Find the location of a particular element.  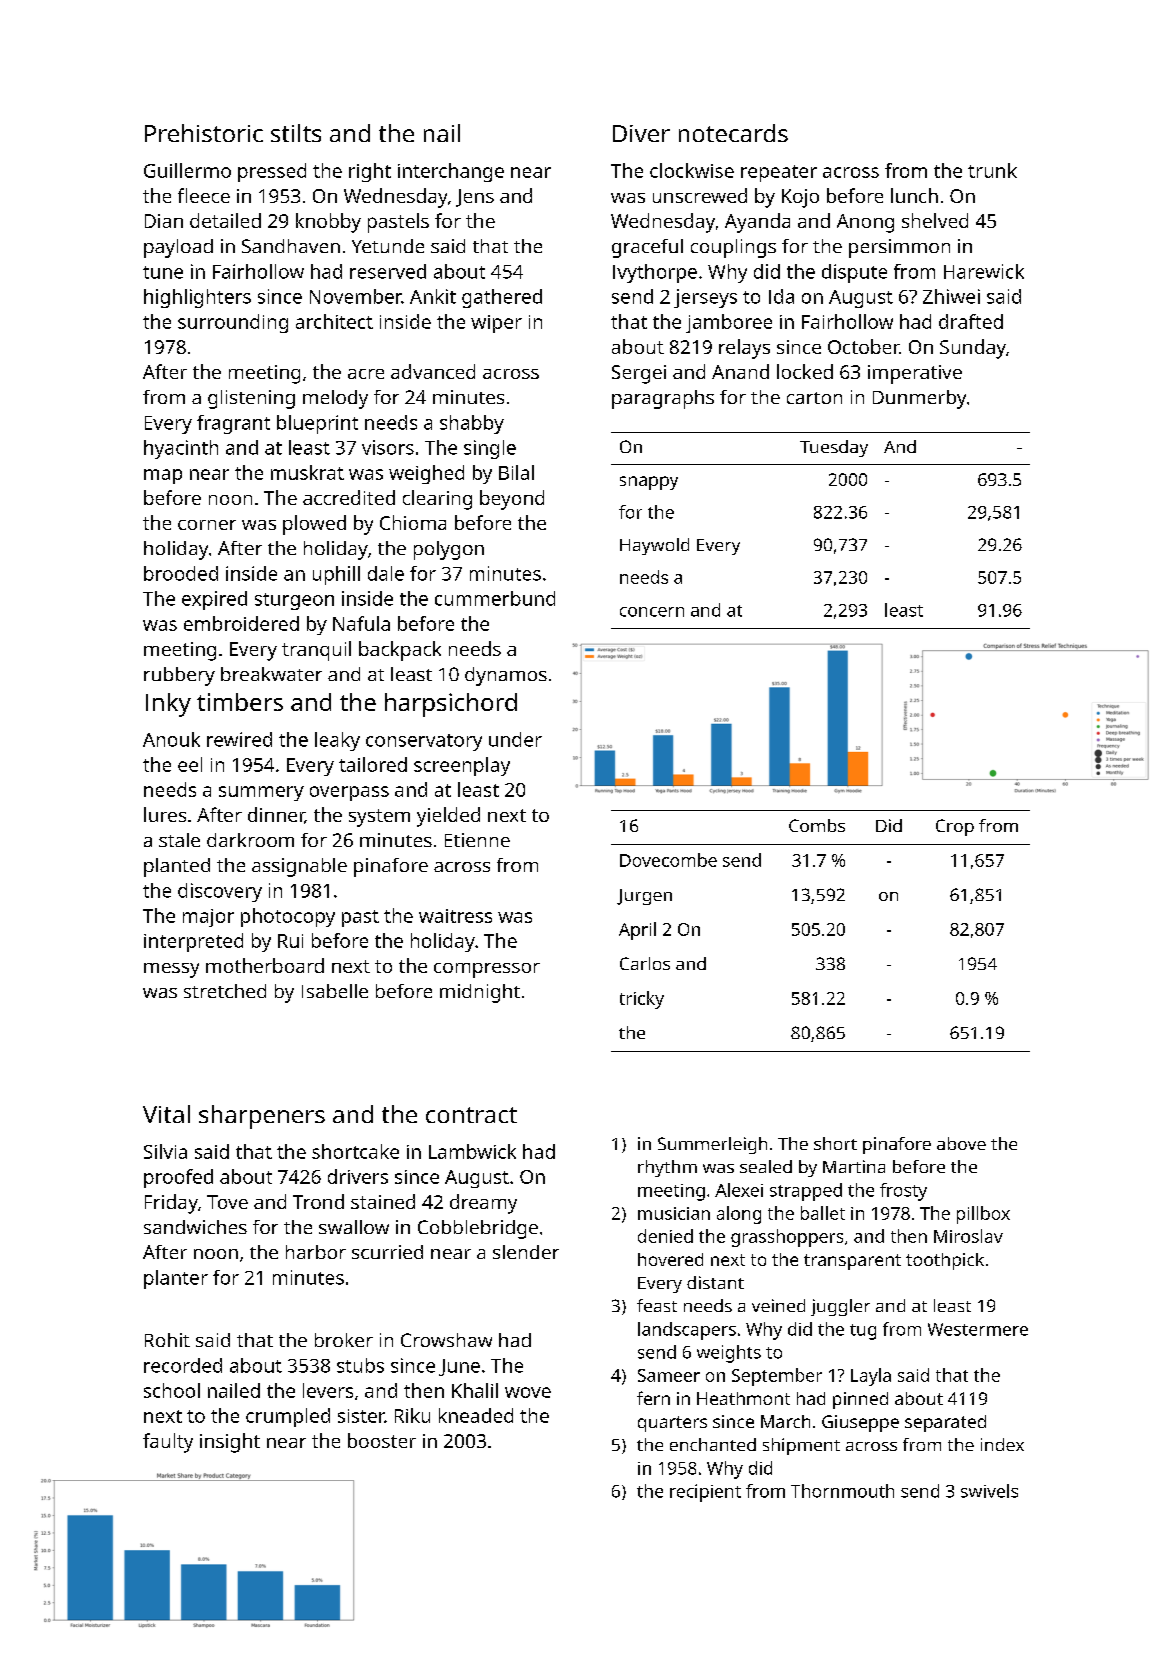

assignable is located at coordinates (299, 867).
